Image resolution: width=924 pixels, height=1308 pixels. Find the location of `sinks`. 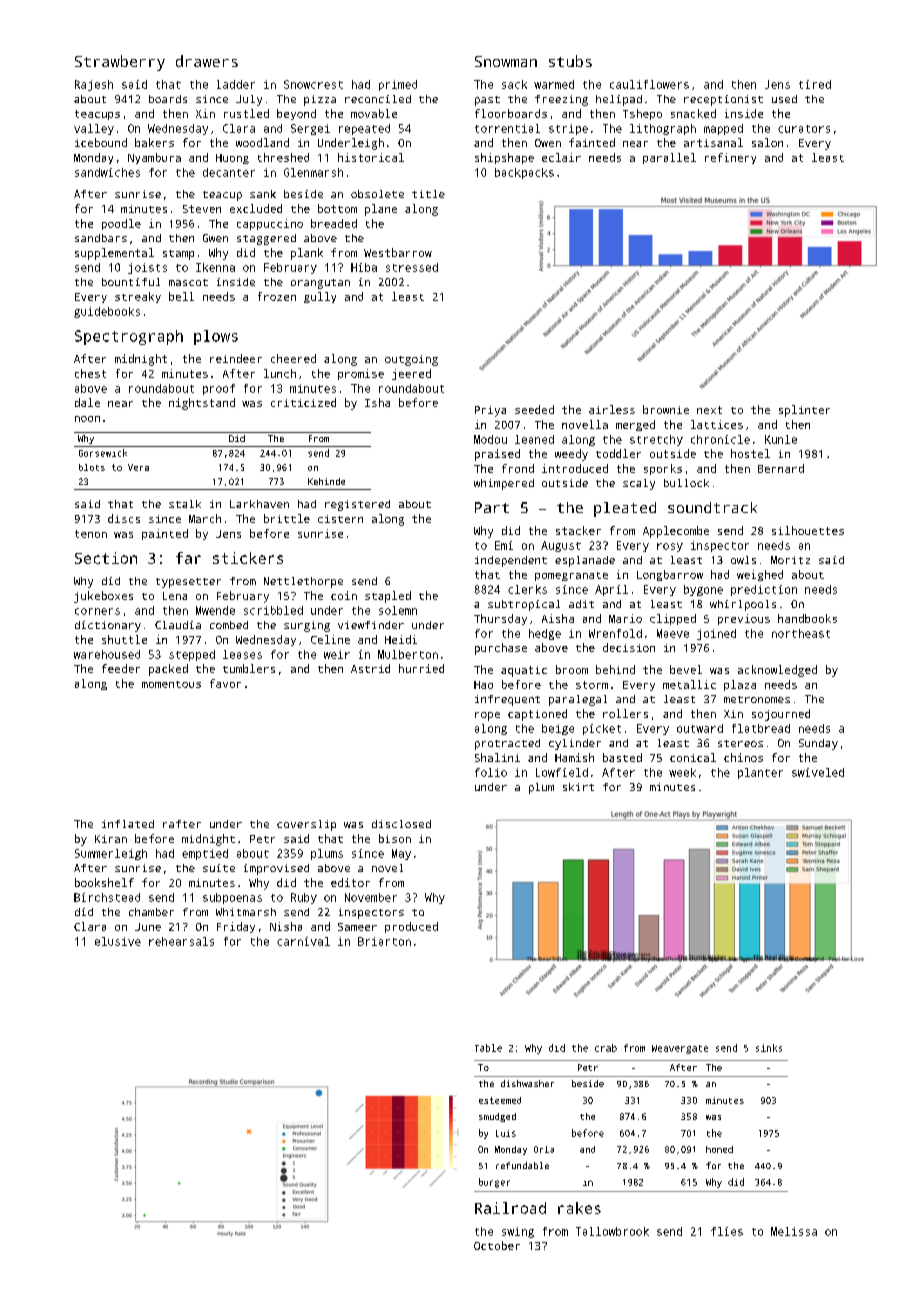

sinks is located at coordinates (769, 1048).
